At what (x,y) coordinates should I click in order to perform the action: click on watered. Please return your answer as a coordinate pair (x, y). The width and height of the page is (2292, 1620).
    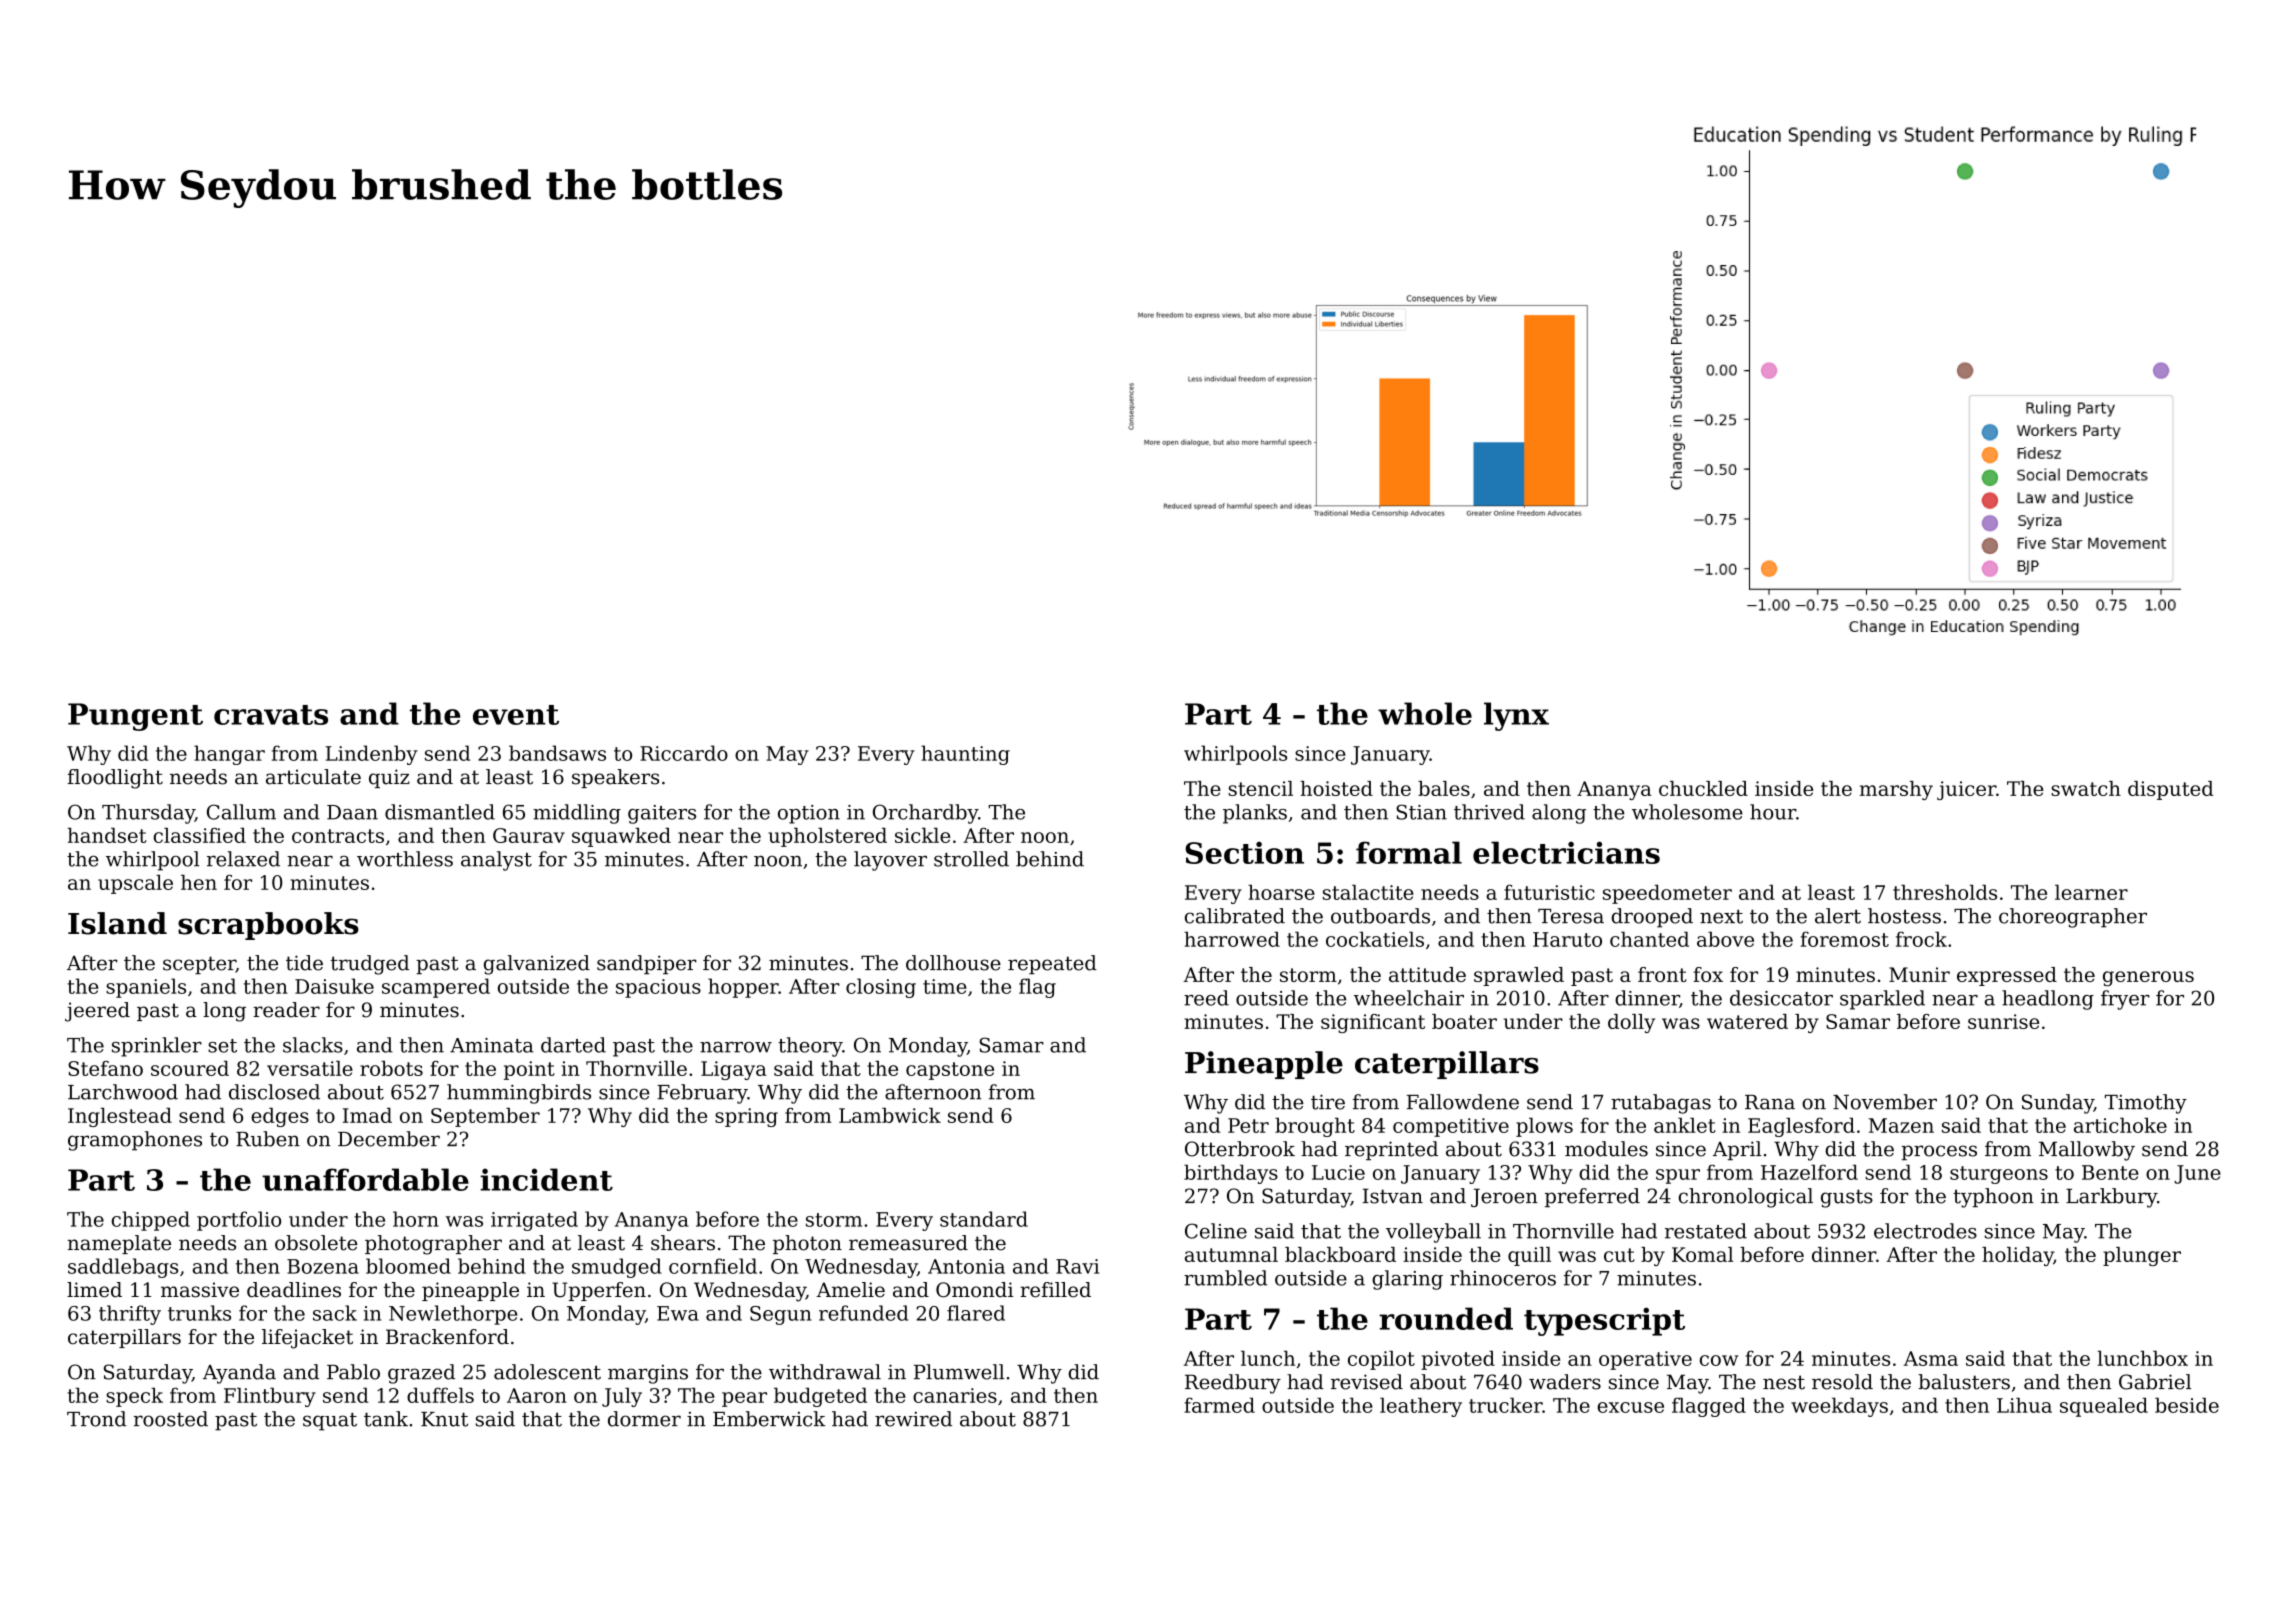
    Looking at the image, I should click on (1747, 1021).
